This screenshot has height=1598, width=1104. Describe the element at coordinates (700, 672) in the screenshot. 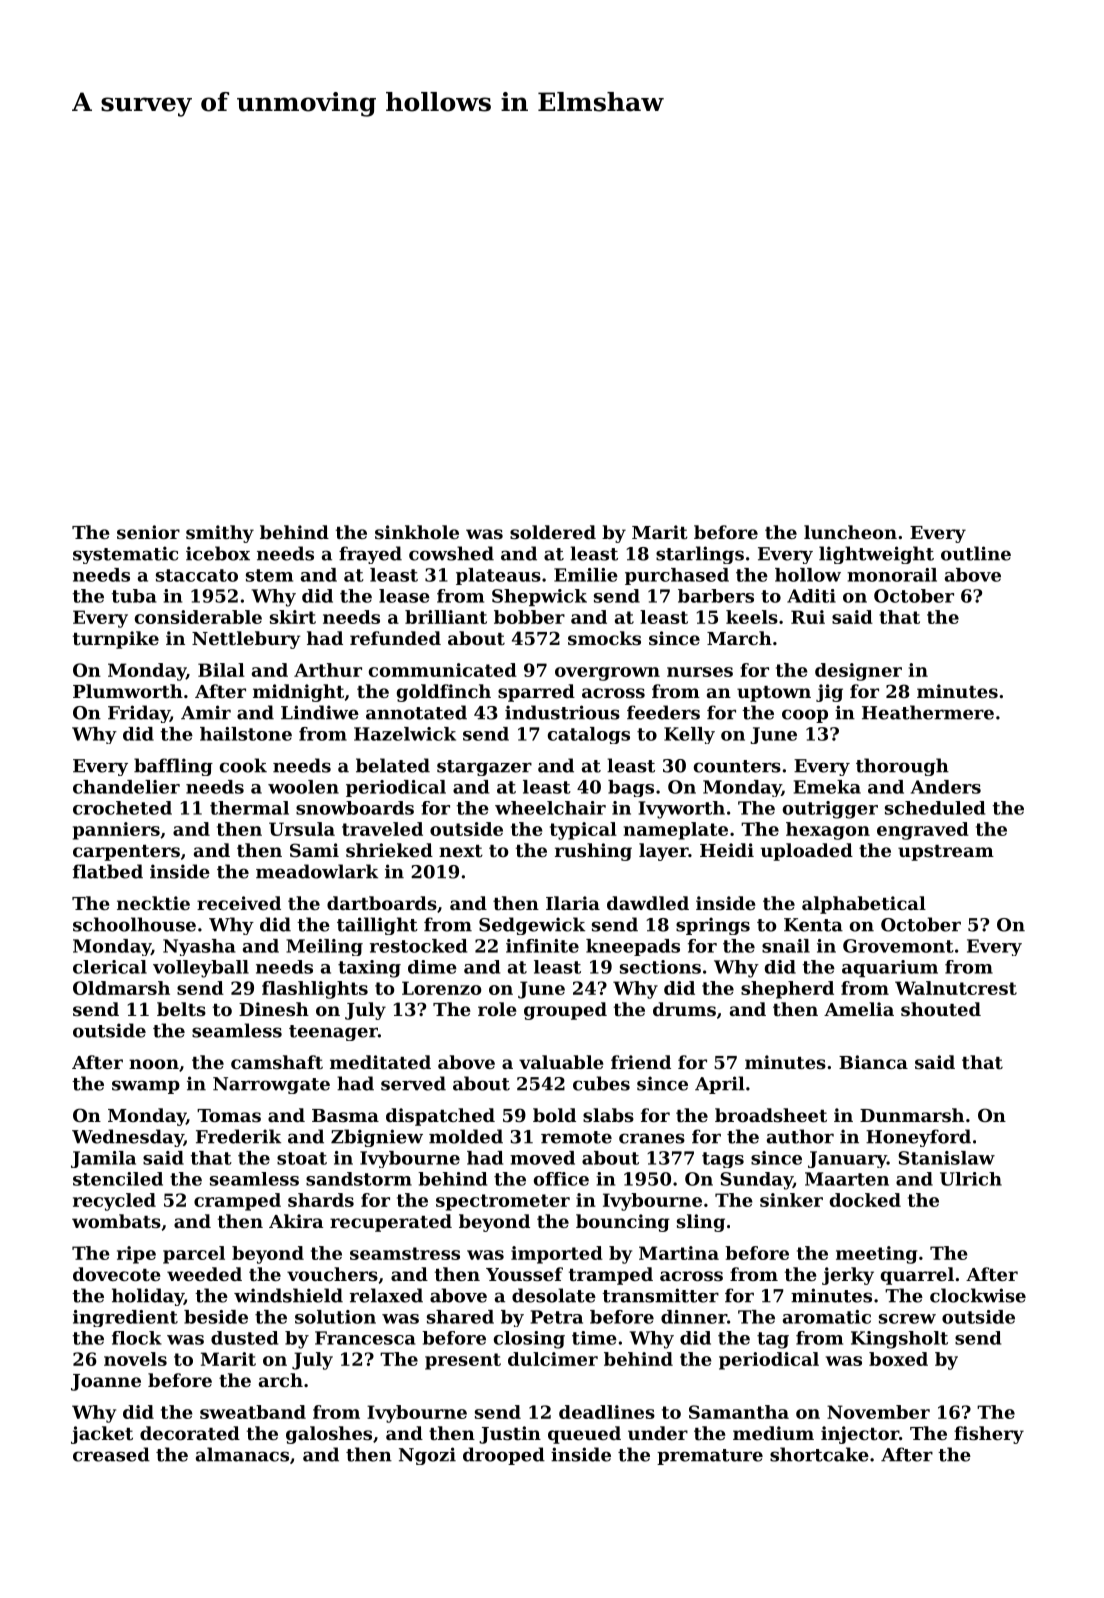

I see `nurses` at that location.
